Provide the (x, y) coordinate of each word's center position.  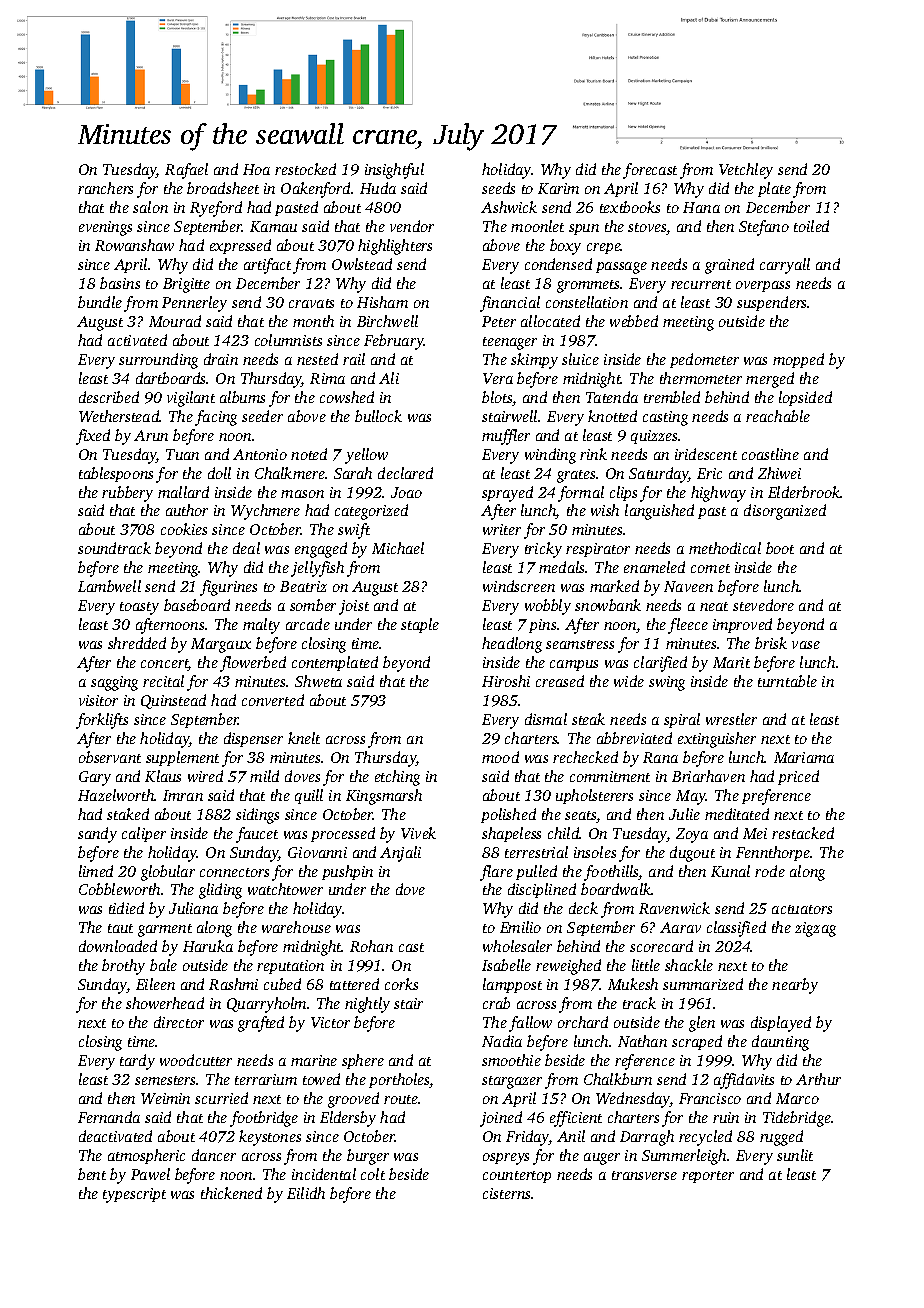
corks (401, 984)
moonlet (537, 226)
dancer (214, 1155)
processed (343, 834)
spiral (682, 720)
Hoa (256, 169)
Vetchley (746, 171)
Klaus (163, 776)
